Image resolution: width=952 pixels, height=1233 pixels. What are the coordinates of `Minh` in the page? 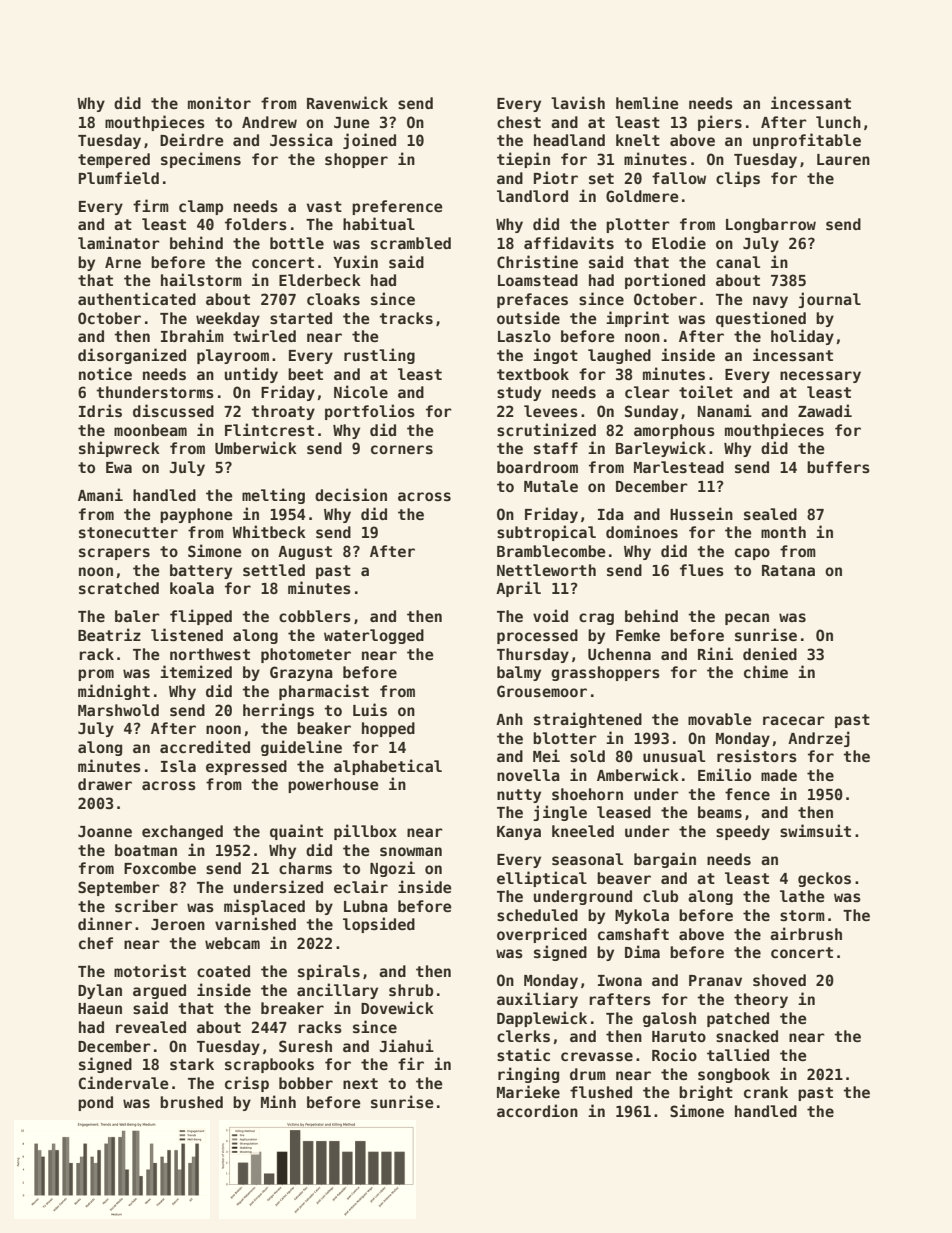 It's located at (278, 1101).
